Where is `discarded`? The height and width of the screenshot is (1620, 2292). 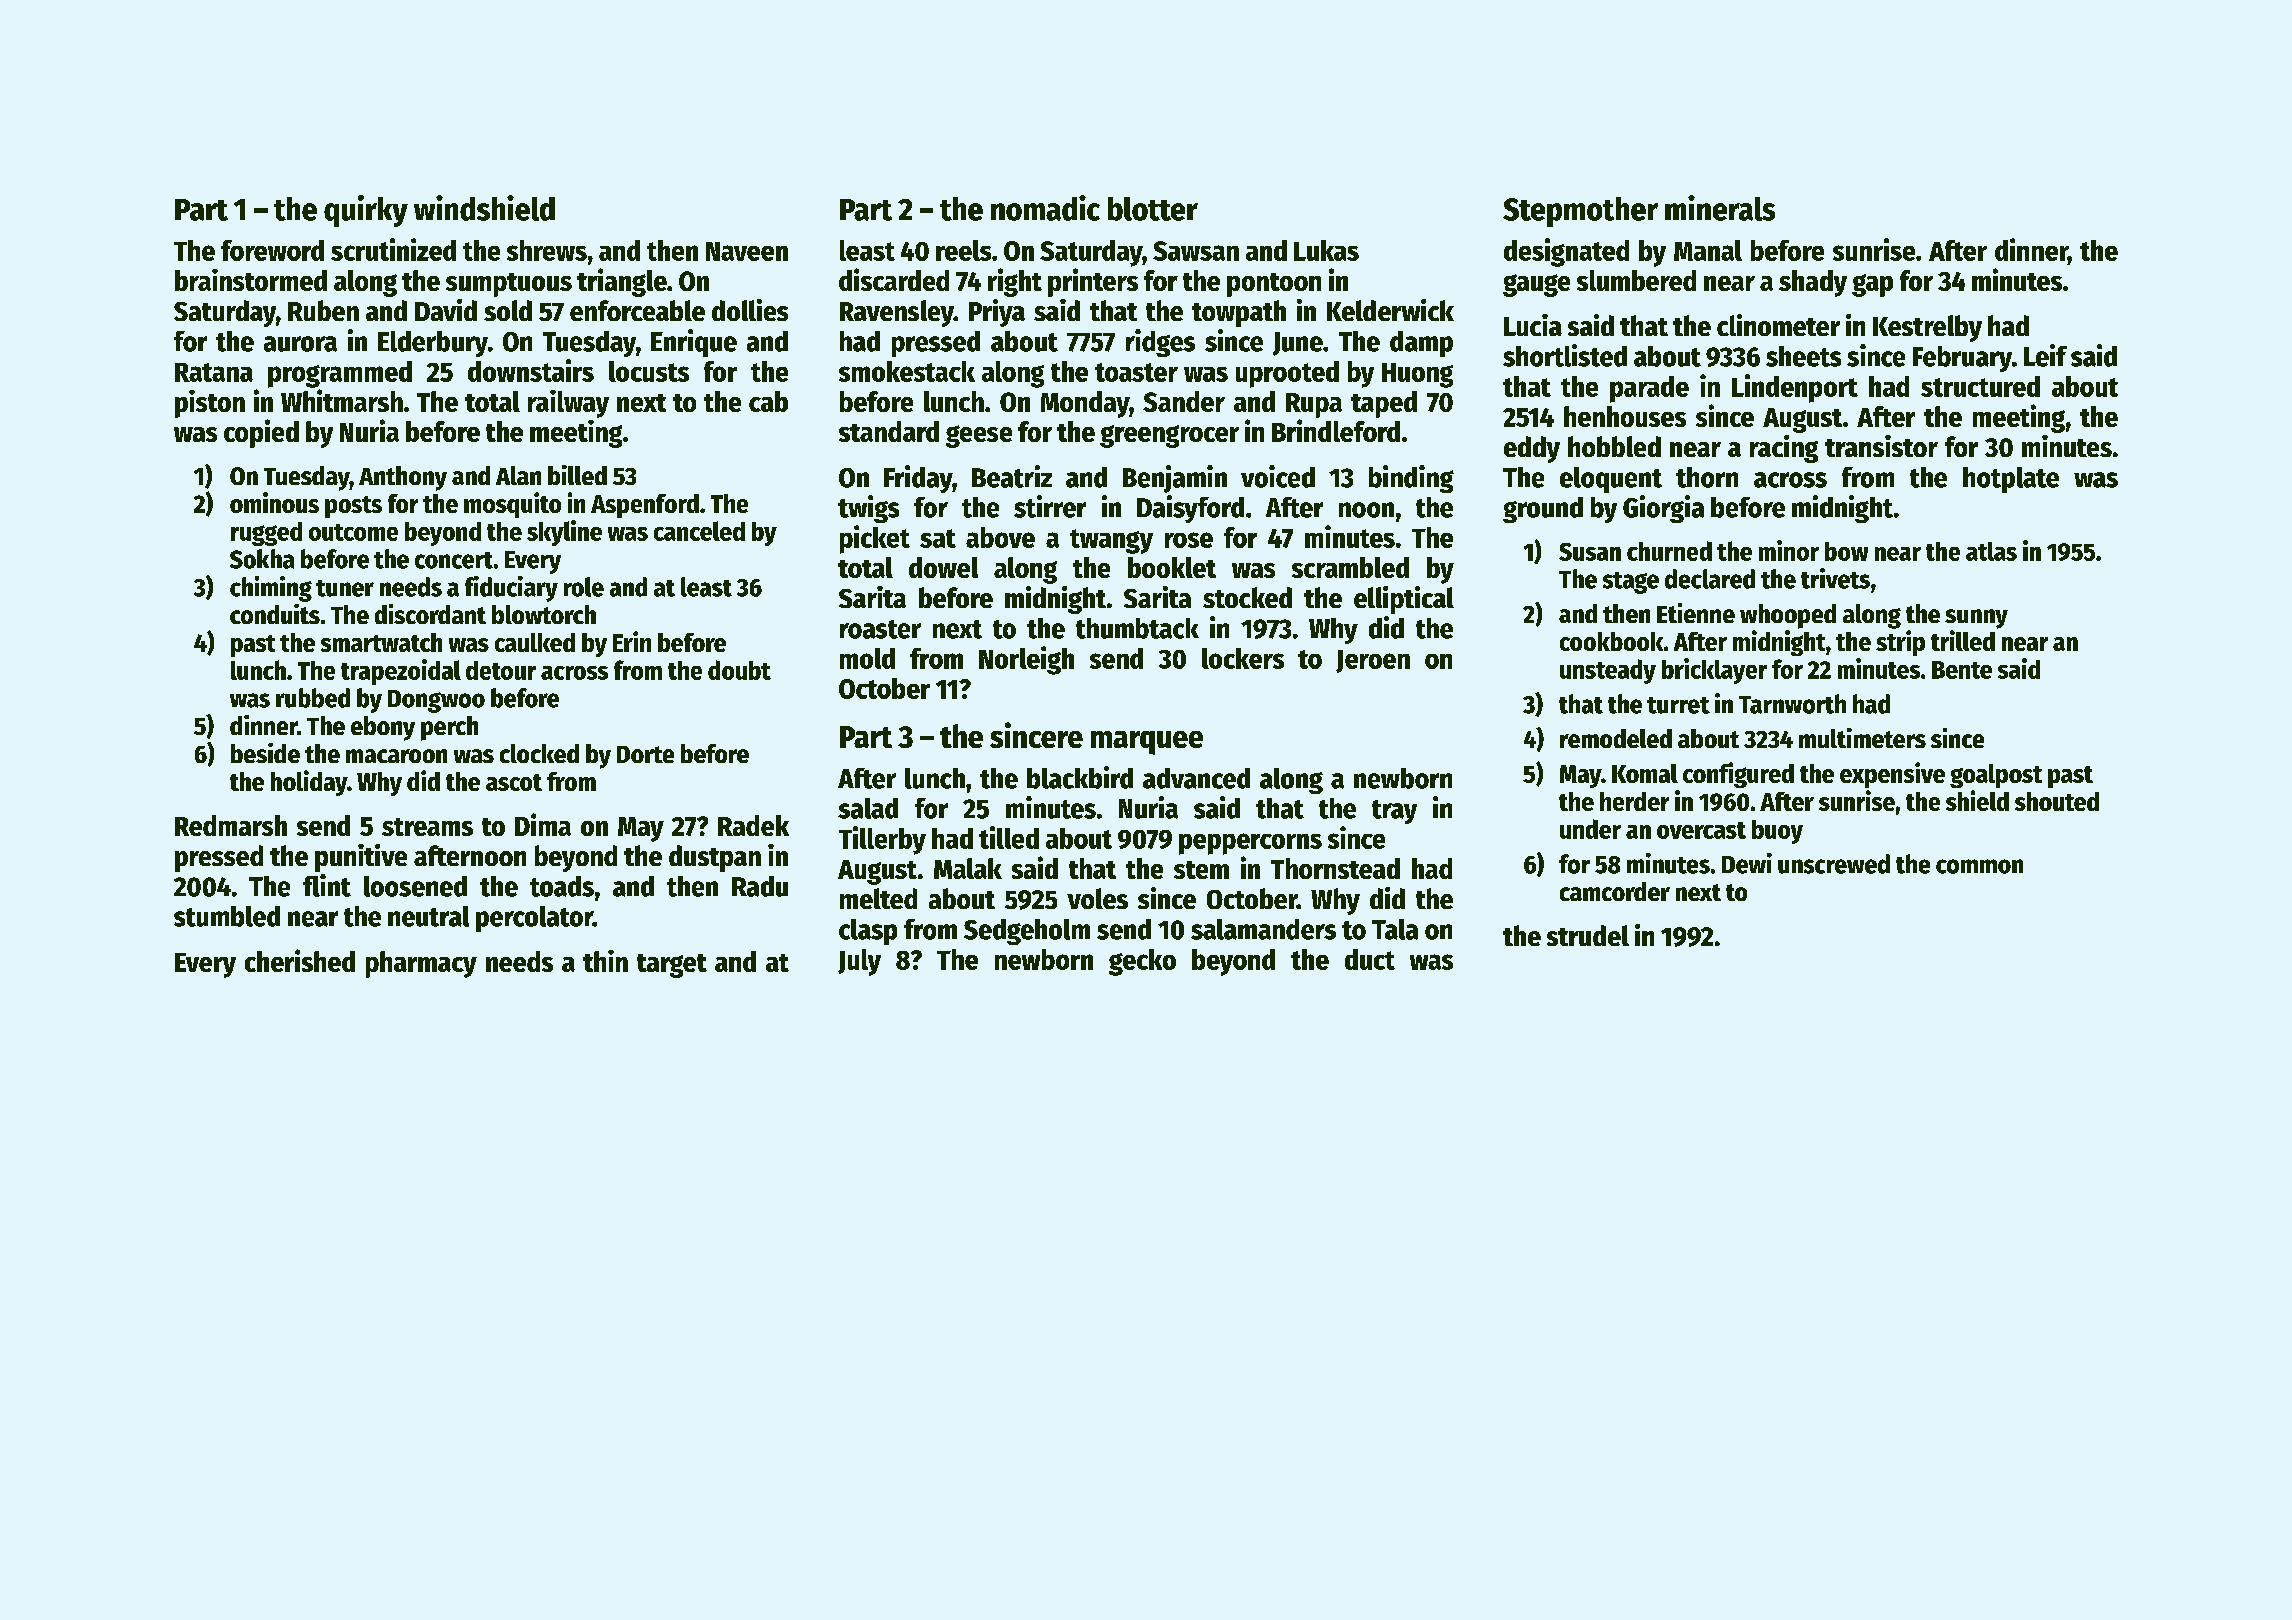 discarded is located at coordinates (894, 279).
